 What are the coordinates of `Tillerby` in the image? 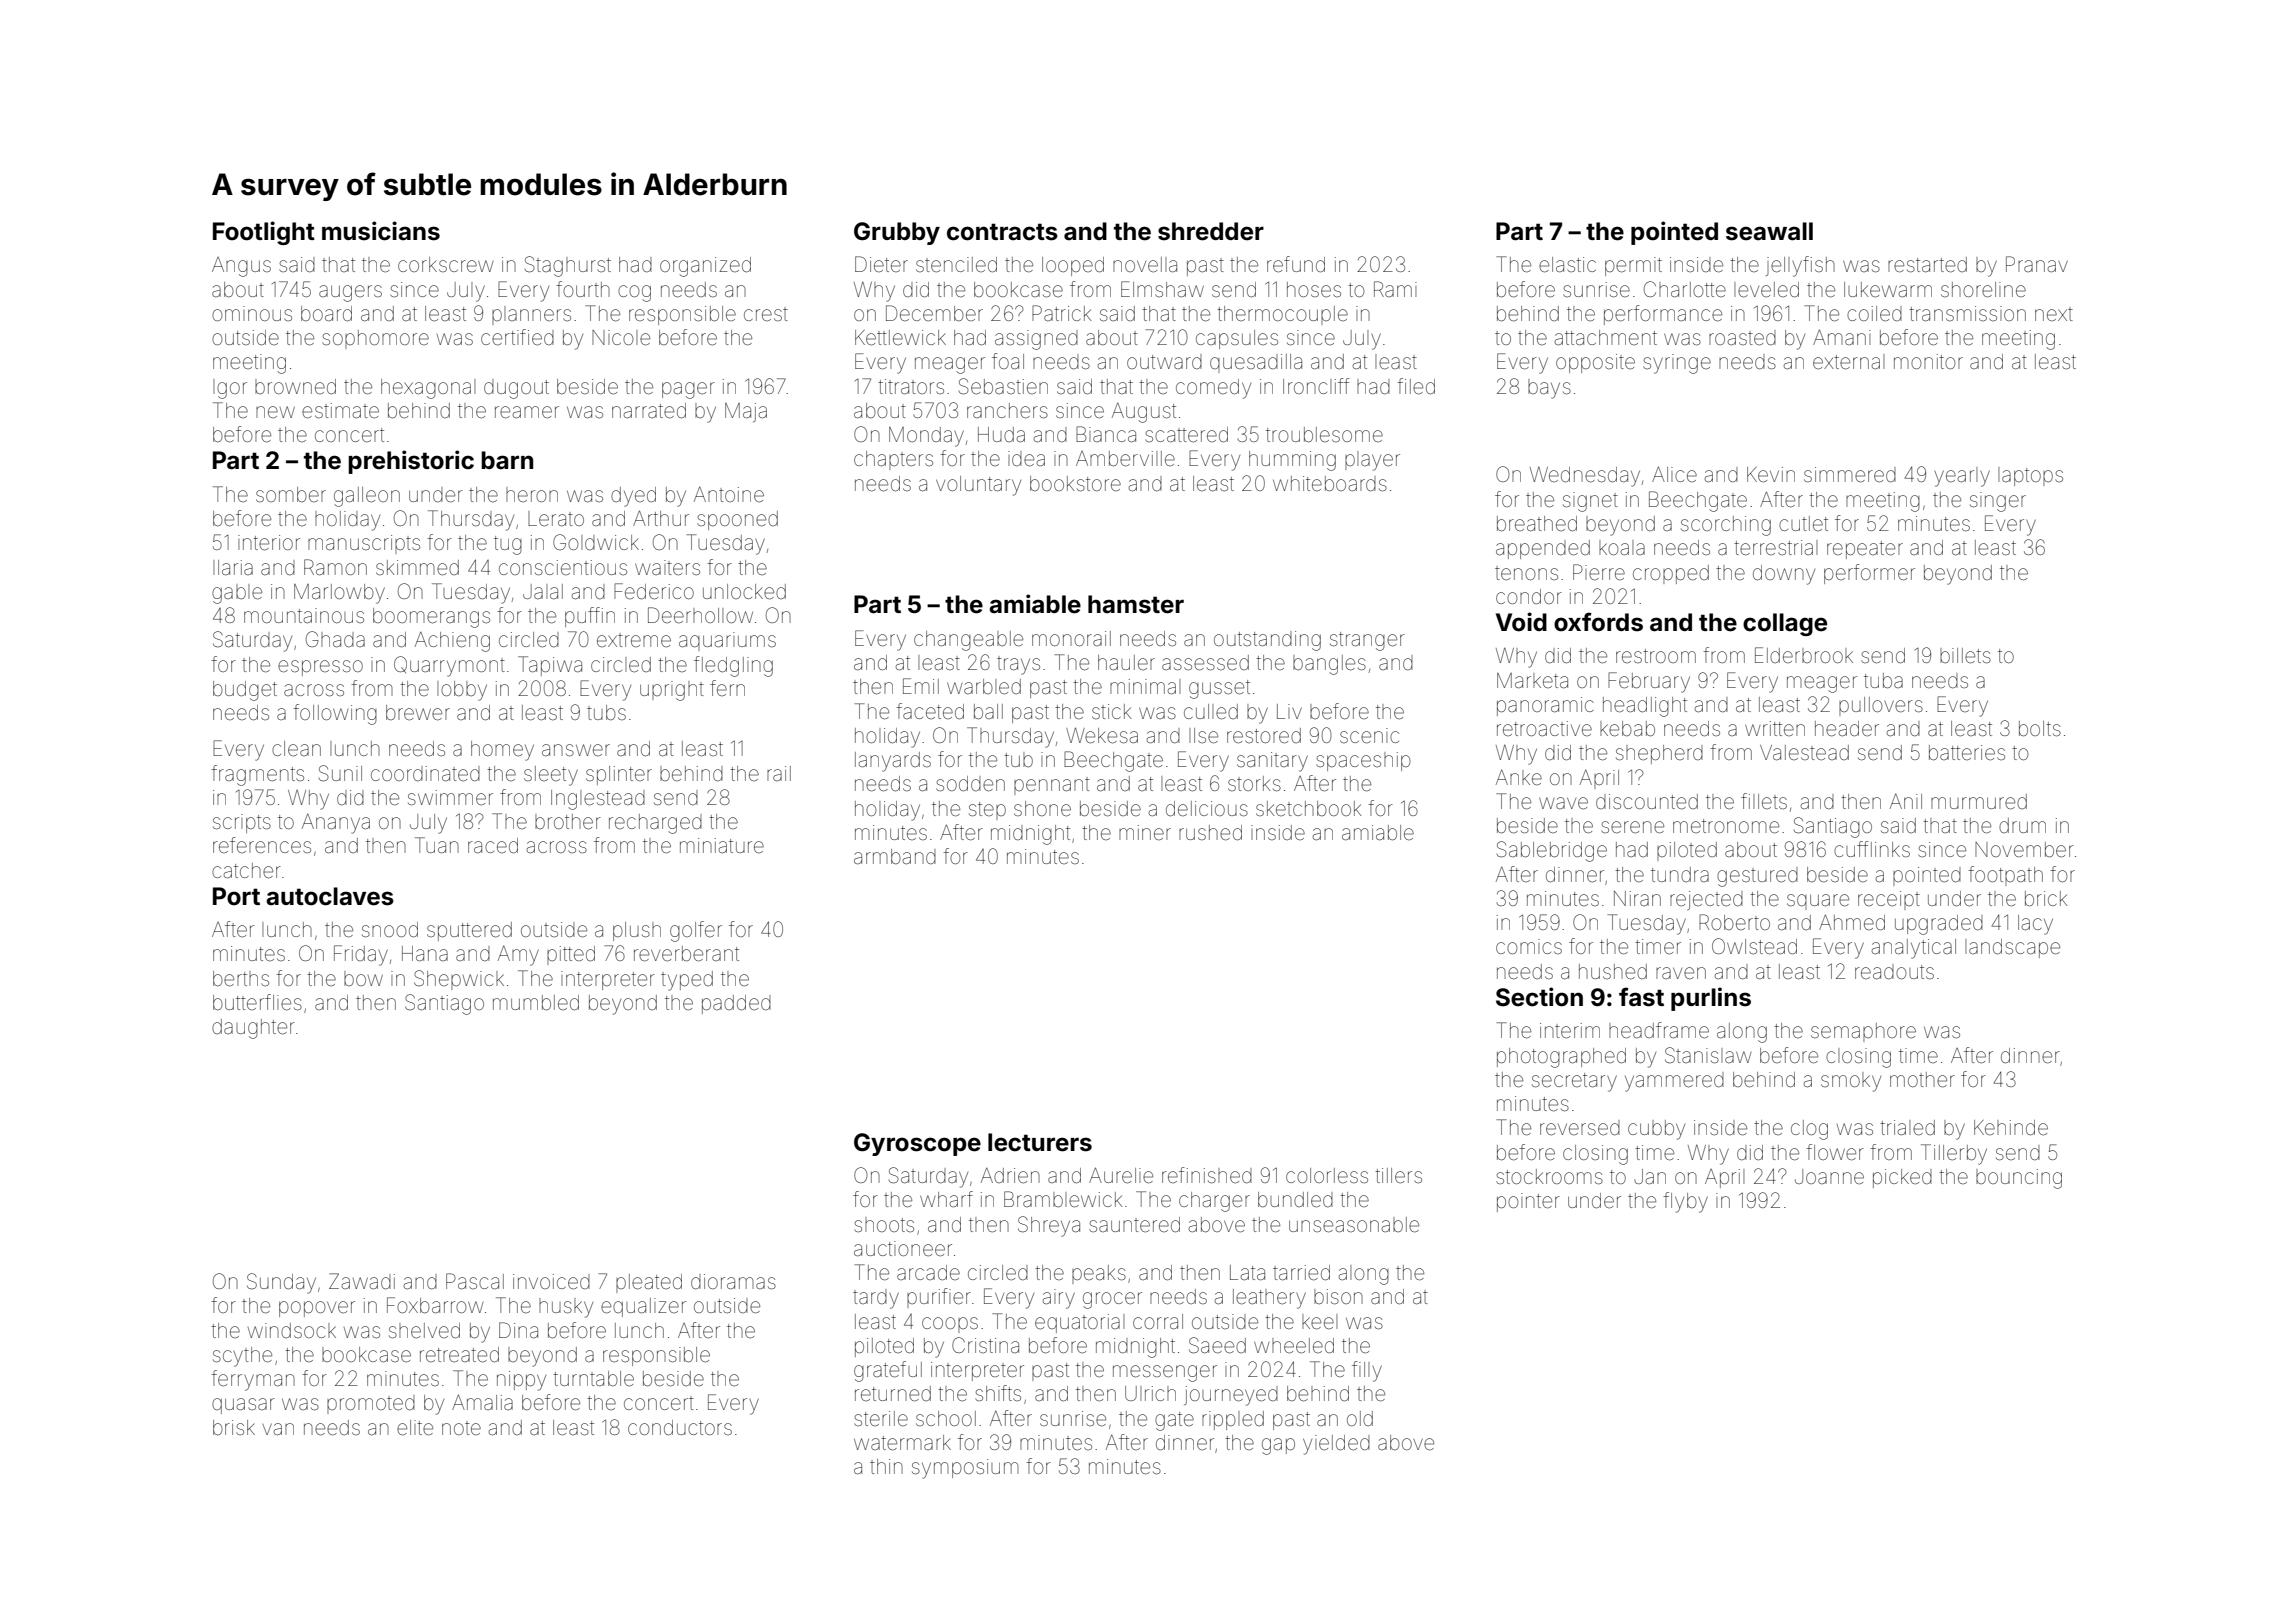 It's located at (1954, 1154).
